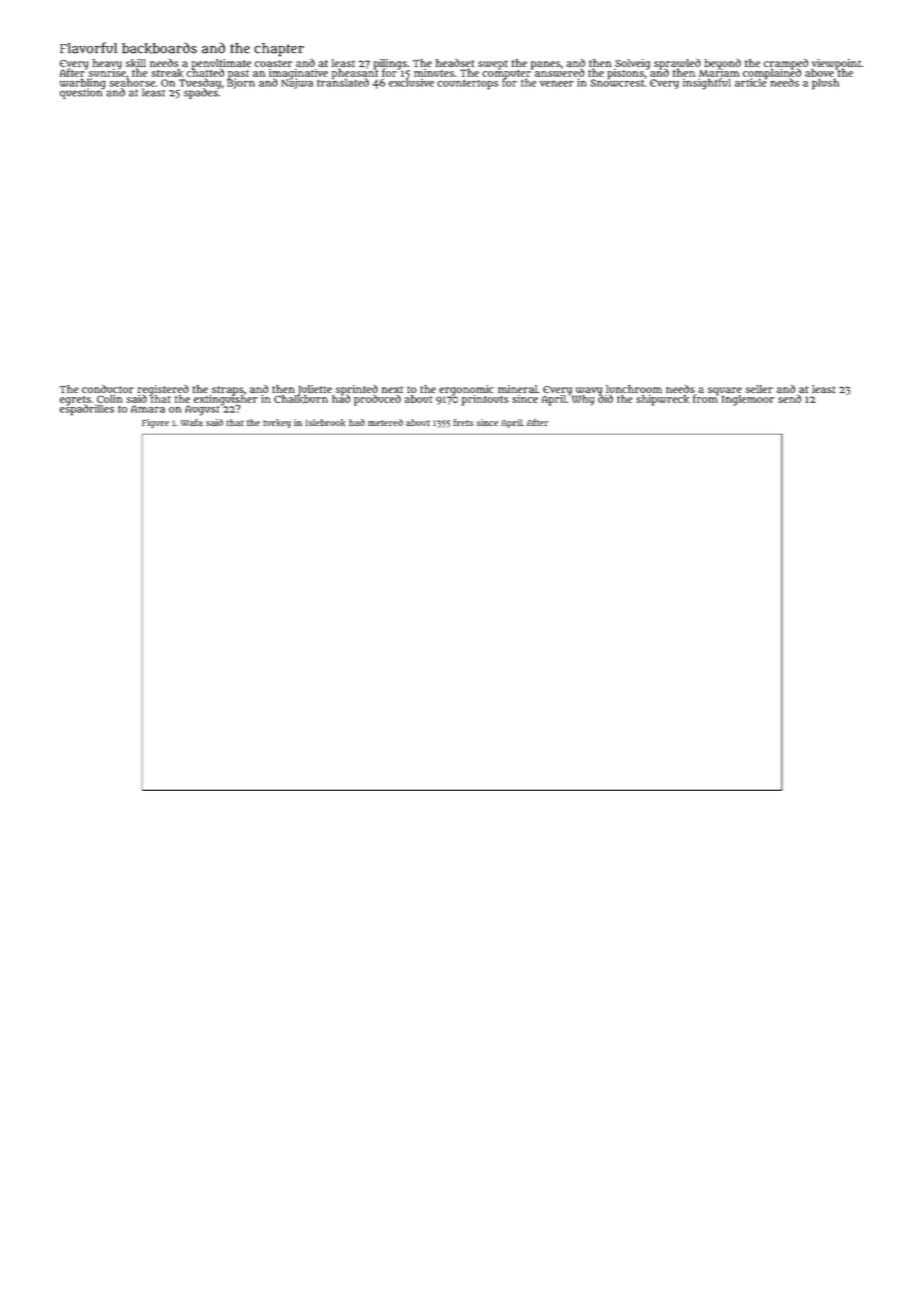 The image size is (924, 1308). What do you see at coordinates (155, 423) in the page?
I see `Figure` at bounding box center [155, 423].
